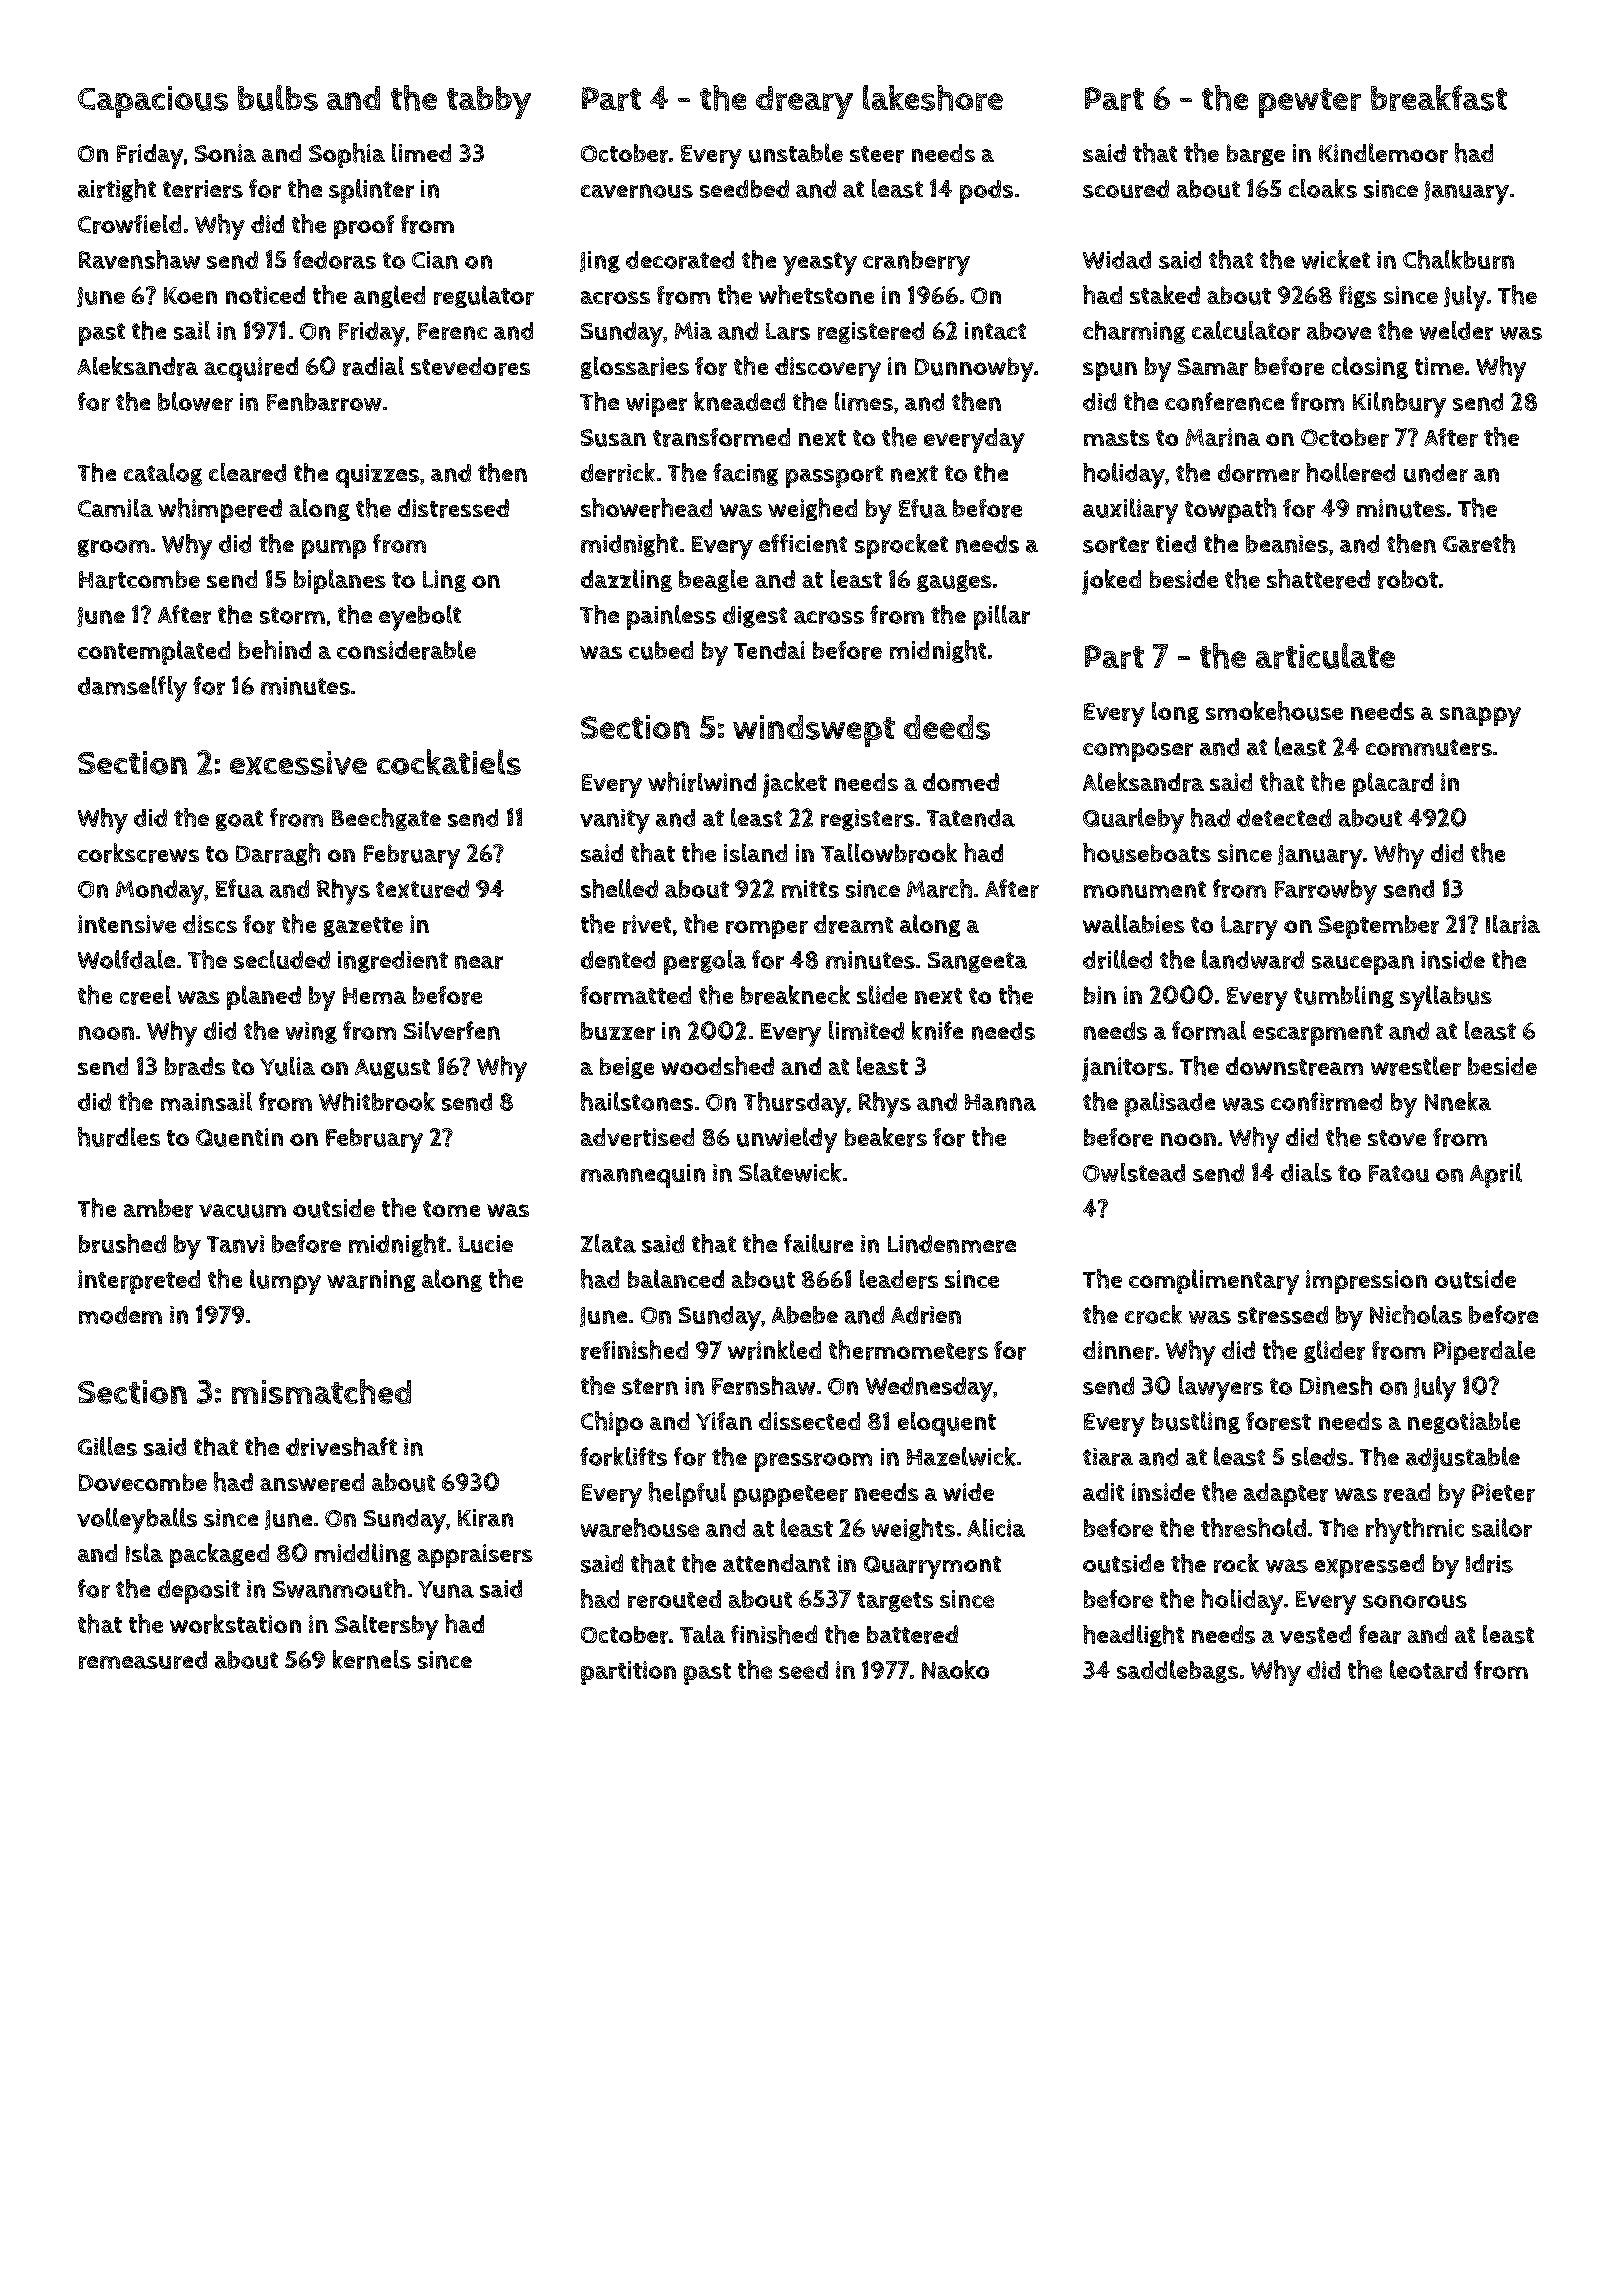 The width and height of the screenshot is (1620, 2292). I want to click on attendant, so click(776, 1563).
